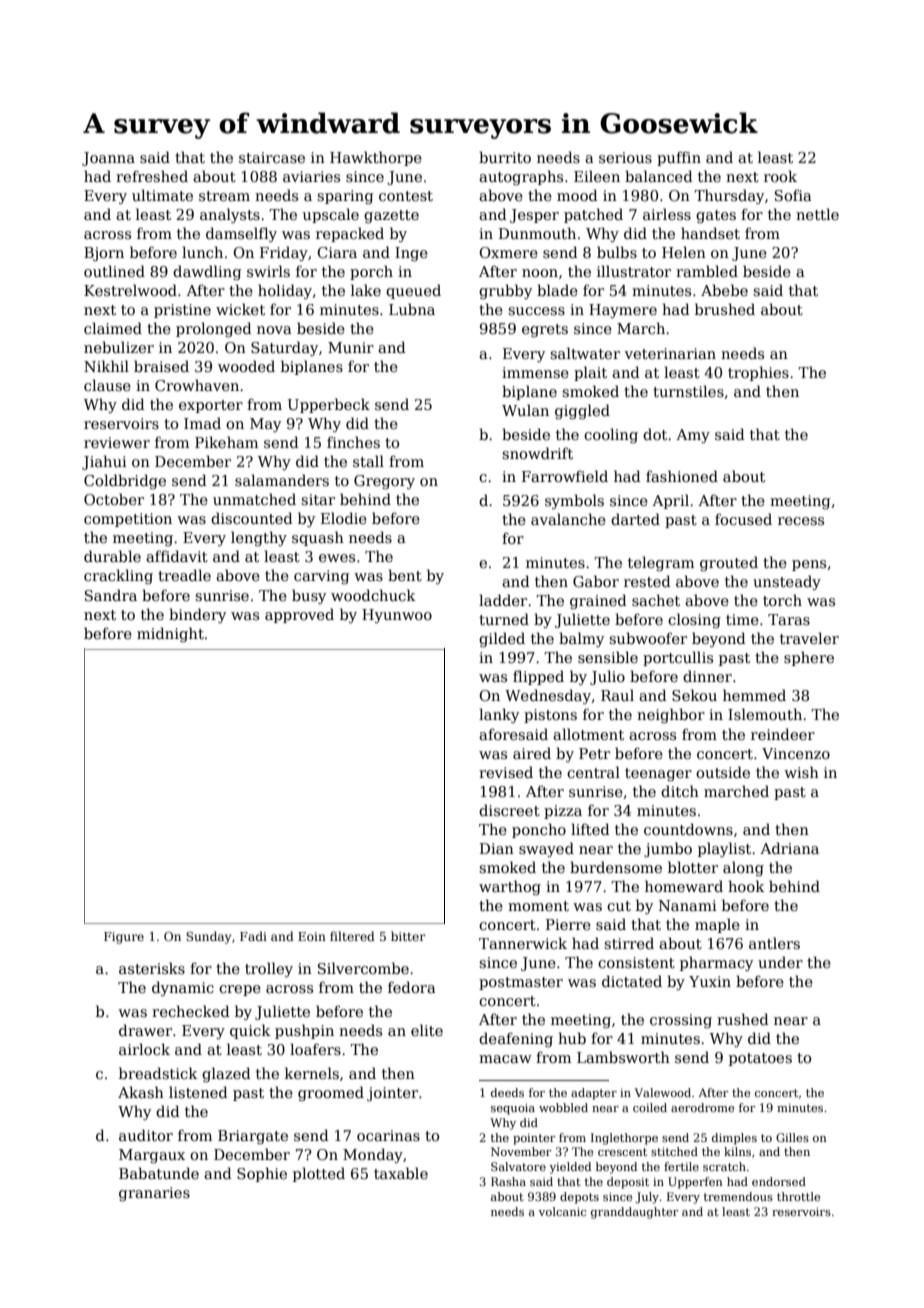  What do you see at coordinates (272, 157) in the image?
I see `staircase` at bounding box center [272, 157].
